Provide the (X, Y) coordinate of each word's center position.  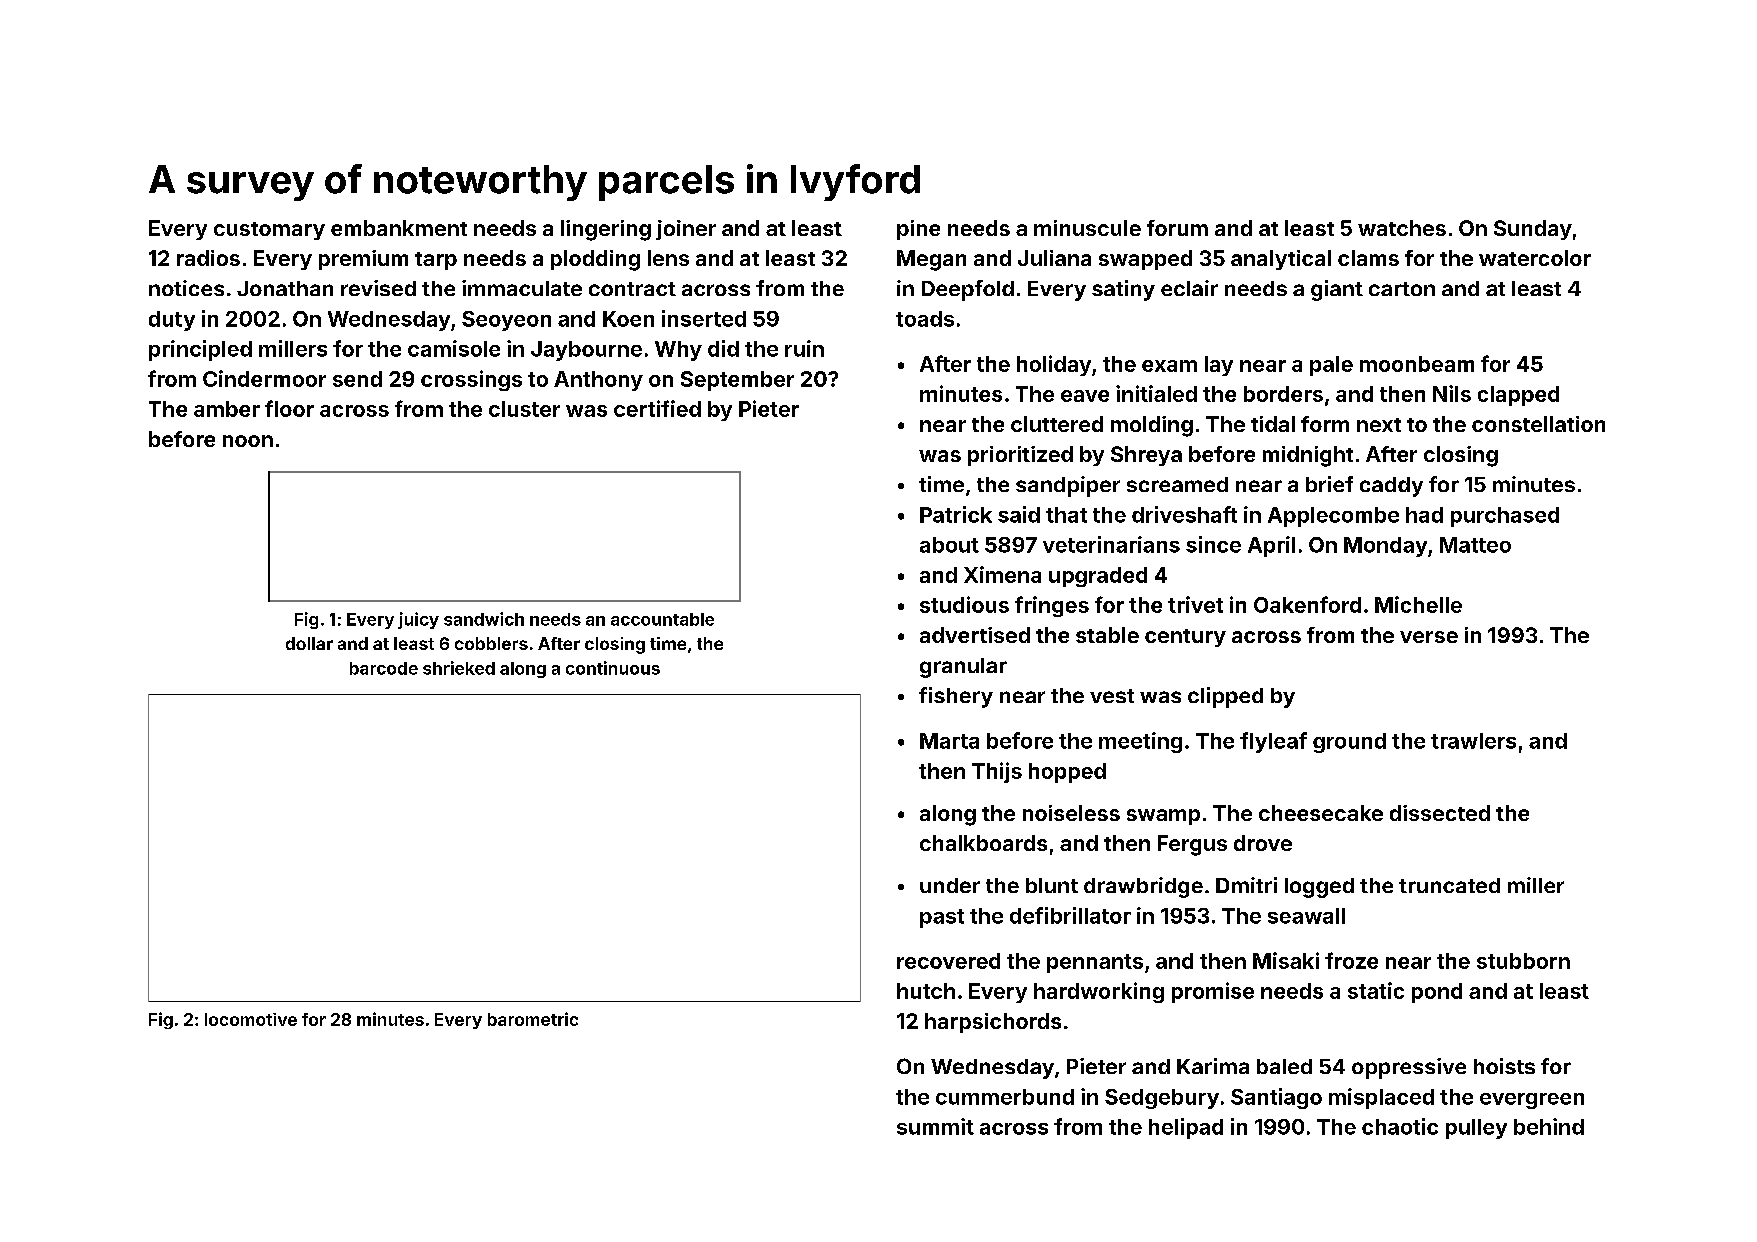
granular (963, 668)
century (1185, 638)
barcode (384, 668)
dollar (309, 643)
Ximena (1002, 574)
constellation (1538, 424)
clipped (1225, 697)
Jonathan (285, 288)
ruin (804, 348)
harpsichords (993, 1023)
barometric (533, 1019)
